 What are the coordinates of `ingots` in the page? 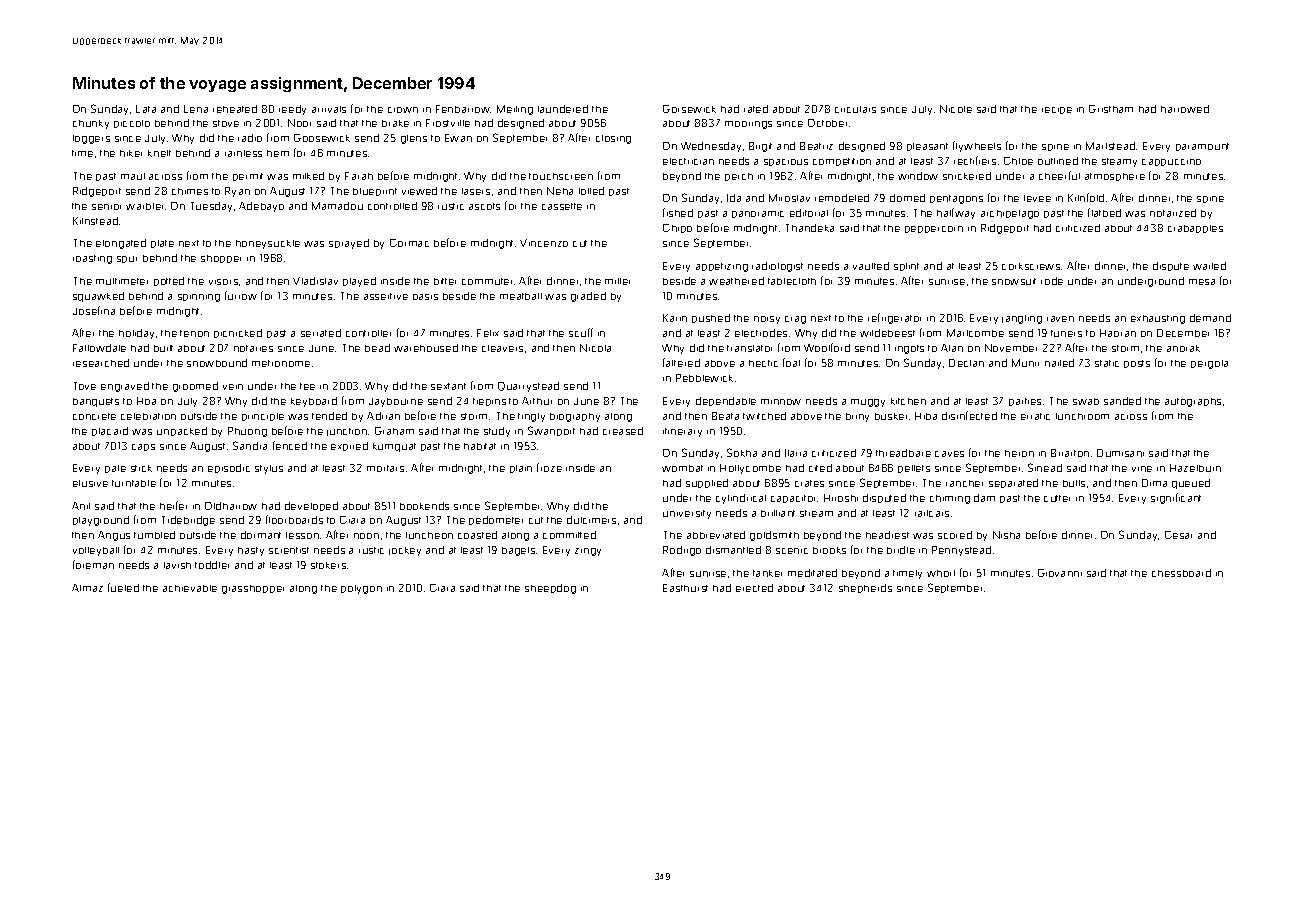 It's located at (909, 349).
